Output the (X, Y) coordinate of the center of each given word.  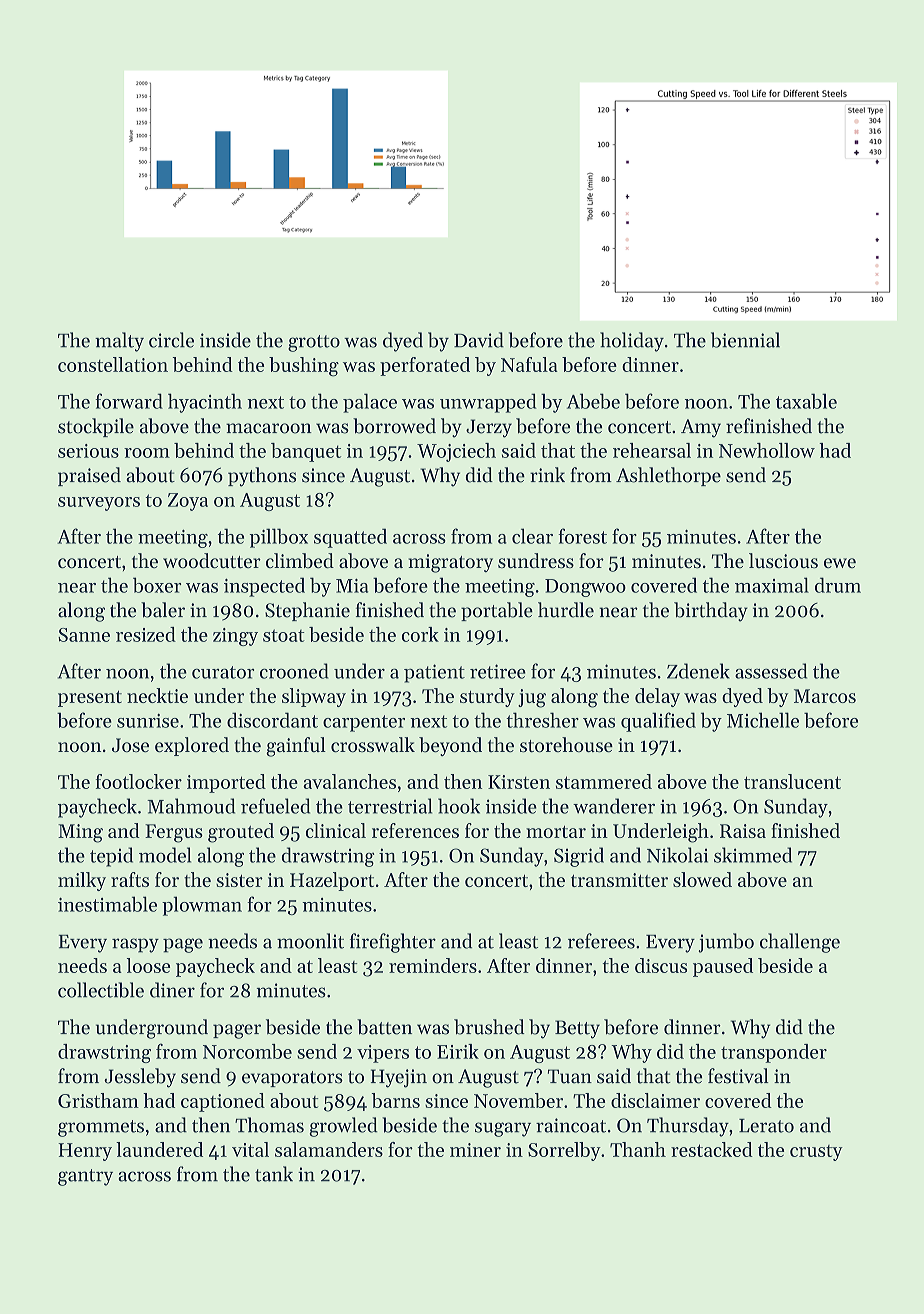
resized (146, 634)
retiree (498, 671)
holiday (632, 342)
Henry (85, 1152)
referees (601, 941)
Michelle (763, 720)
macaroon (269, 428)
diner (172, 990)
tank (274, 1174)
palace (370, 403)
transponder (774, 1053)
